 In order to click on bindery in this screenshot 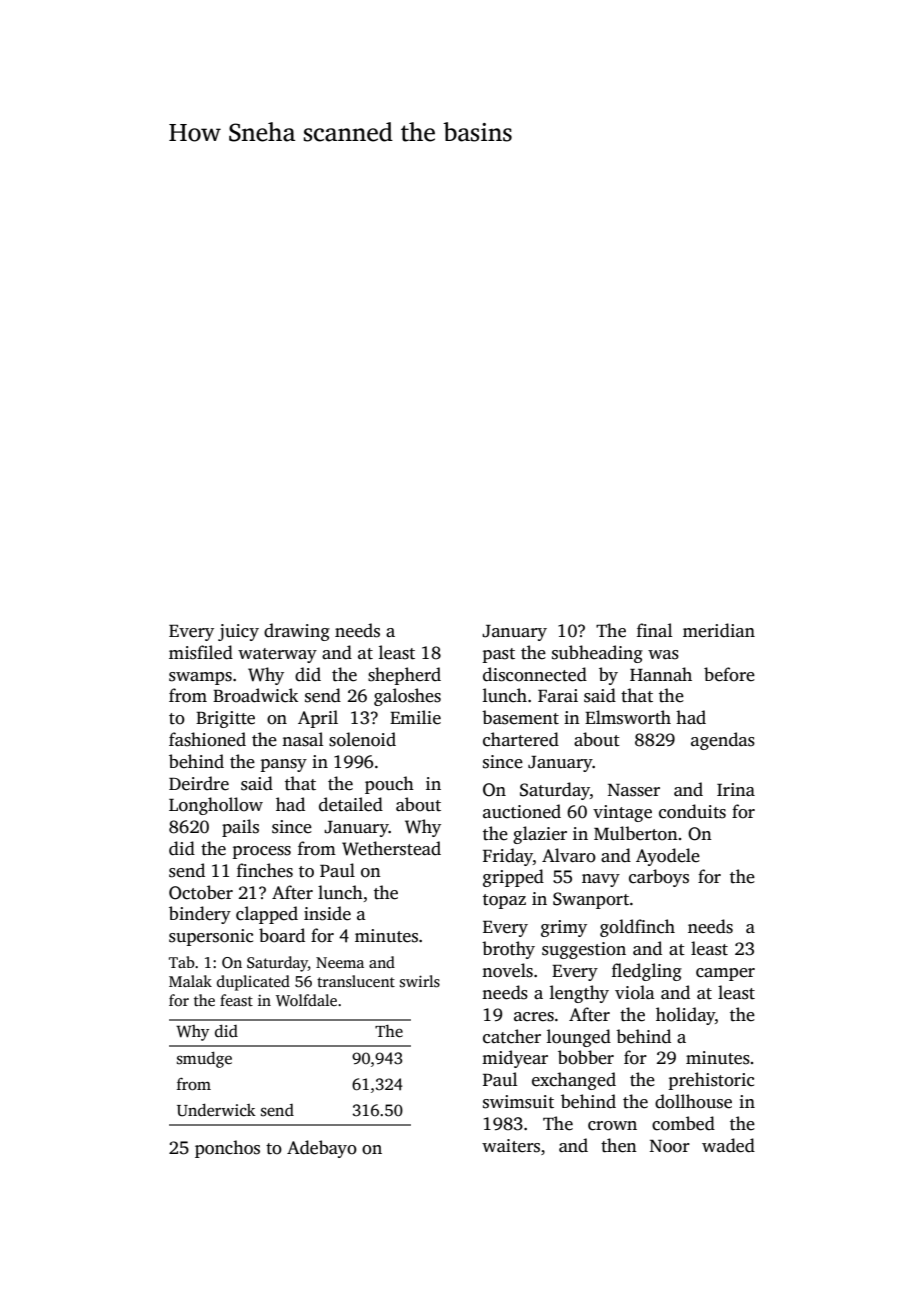, I will do `click(200, 915)`.
